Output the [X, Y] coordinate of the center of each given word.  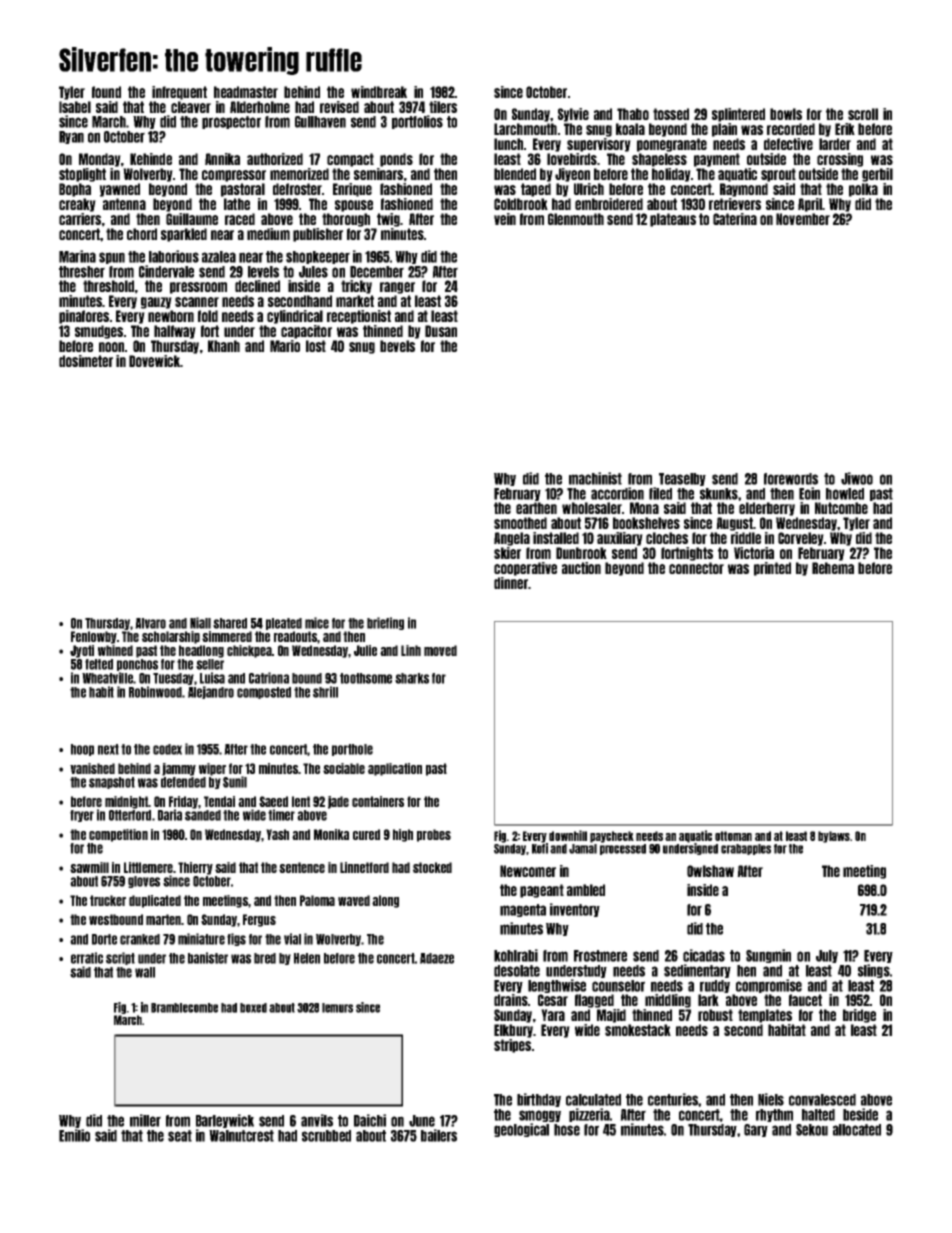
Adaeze [437, 958]
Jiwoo [857, 478]
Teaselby [682, 479]
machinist [595, 478]
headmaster [246, 92]
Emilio [74, 1135]
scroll [863, 114]
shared [230, 623]
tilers [443, 107]
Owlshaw [710, 871]
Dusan [441, 331]
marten [163, 919]
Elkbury [513, 1031]
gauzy [156, 303]
